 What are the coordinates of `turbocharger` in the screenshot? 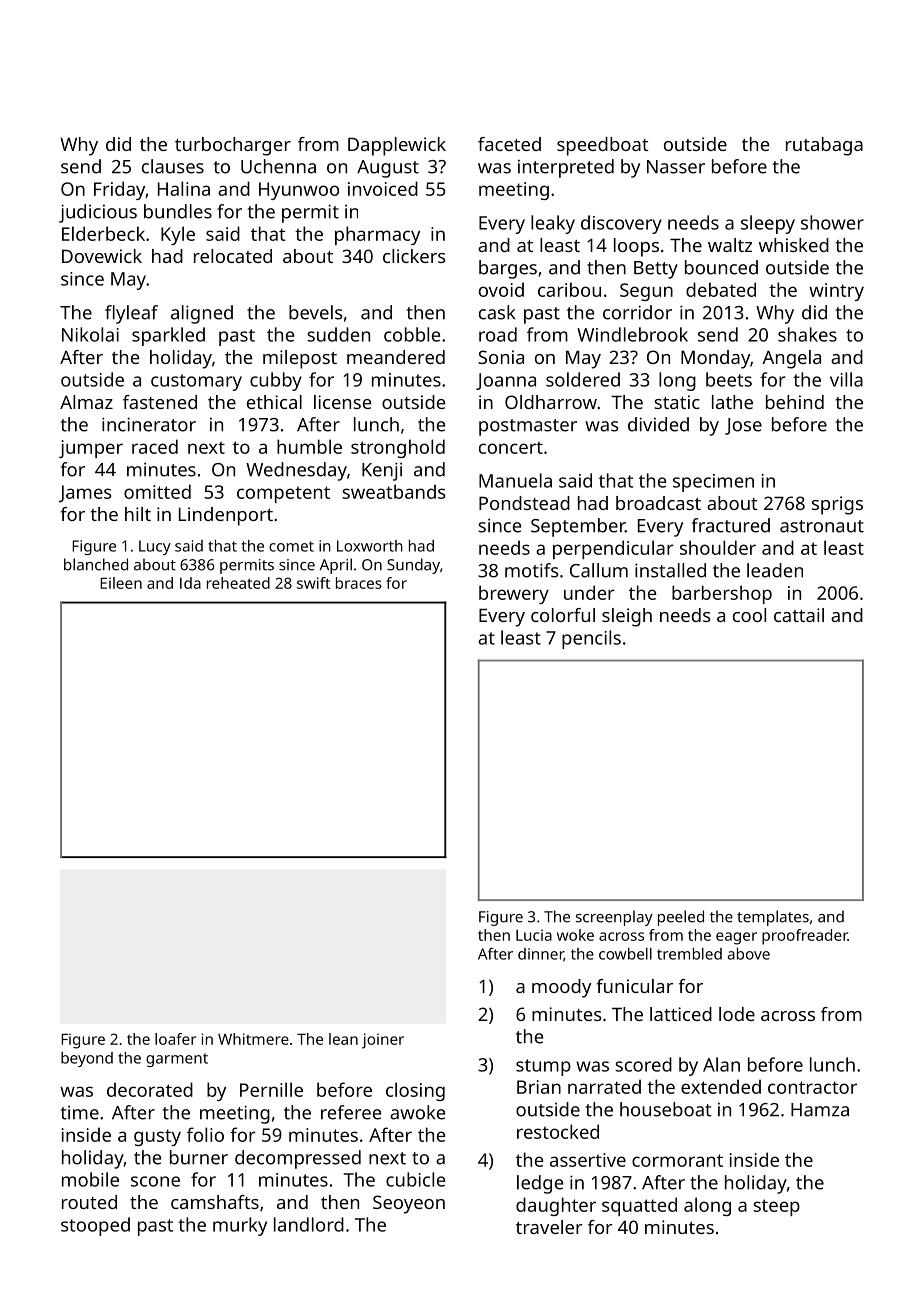 It's located at (233, 146).
